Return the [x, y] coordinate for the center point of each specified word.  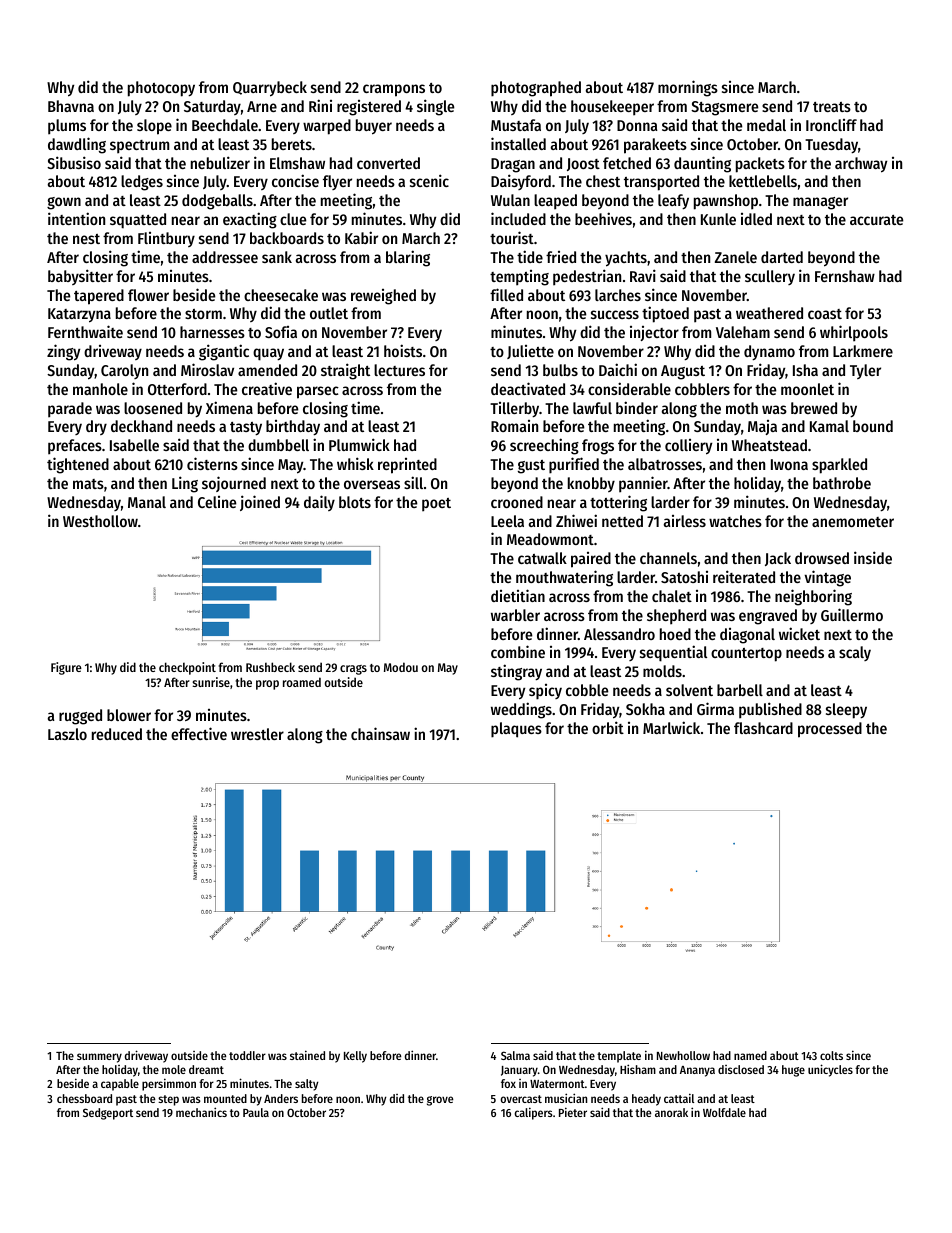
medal [766, 125]
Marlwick [671, 727]
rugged [80, 717]
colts [831, 1055]
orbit [608, 727]
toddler [247, 1055]
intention [76, 218]
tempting [519, 278]
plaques [516, 730]
